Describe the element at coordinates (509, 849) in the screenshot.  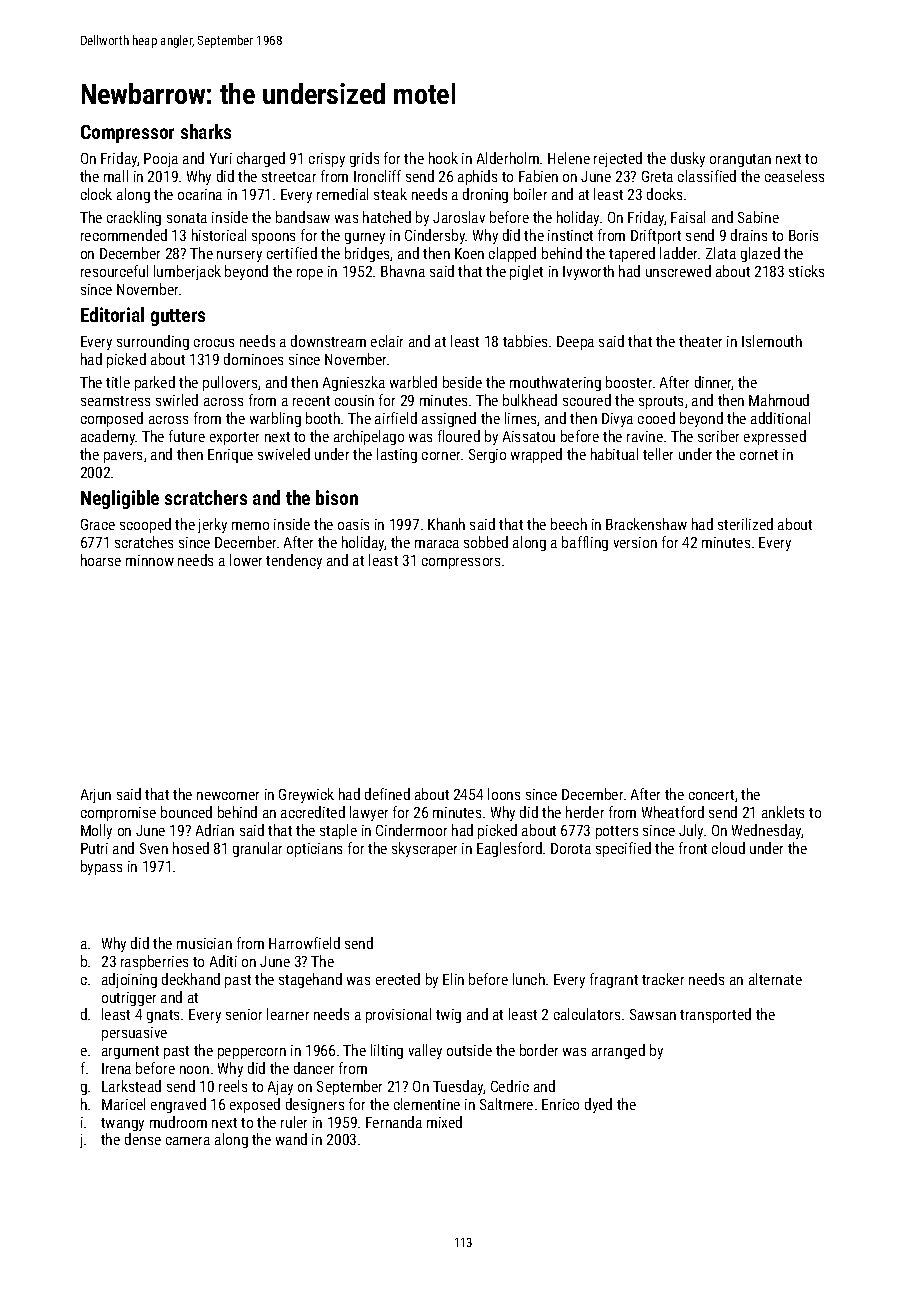
I see `Eaglesford` at that location.
